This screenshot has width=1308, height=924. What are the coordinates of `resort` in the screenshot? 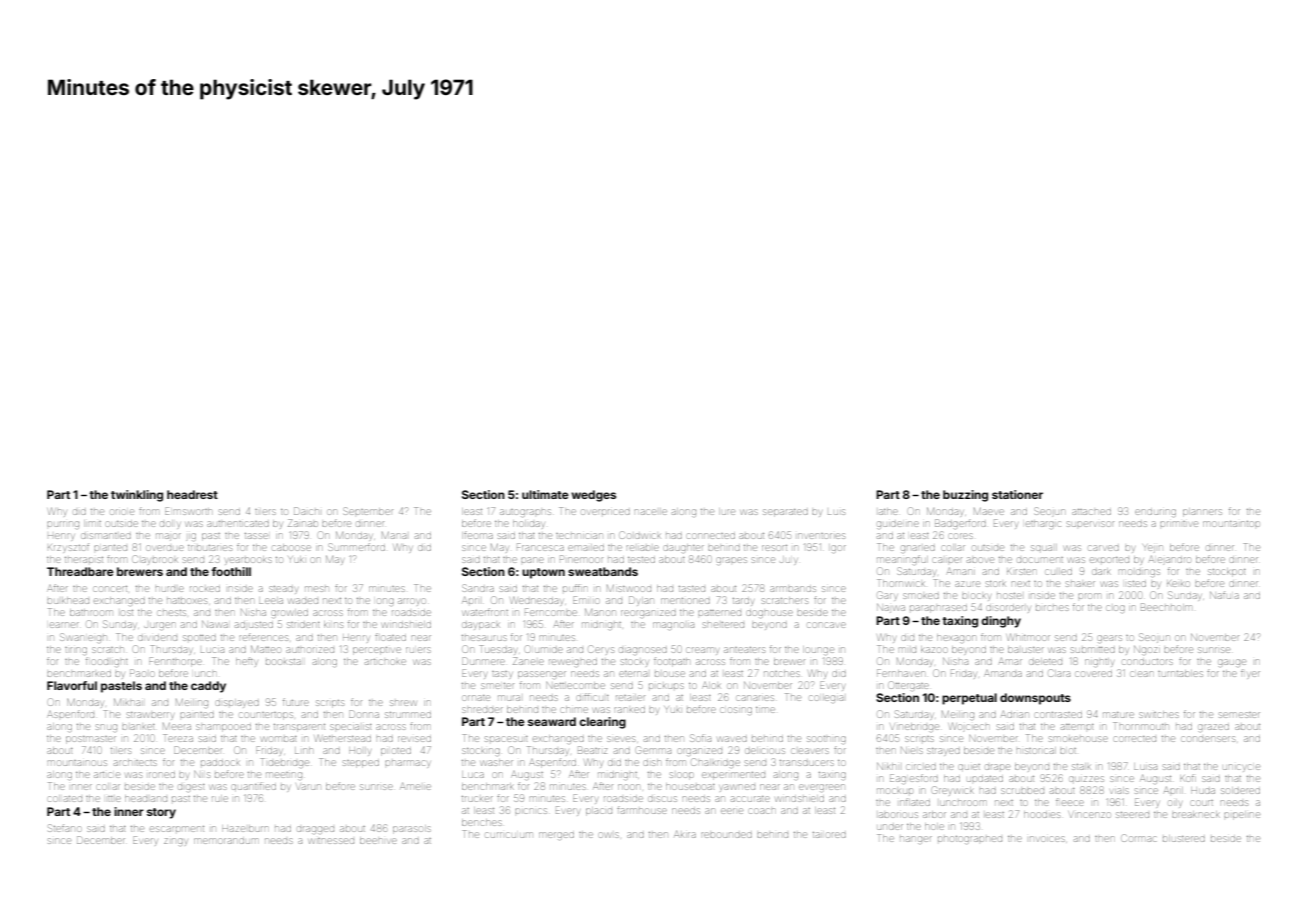 It's located at (774, 548).
